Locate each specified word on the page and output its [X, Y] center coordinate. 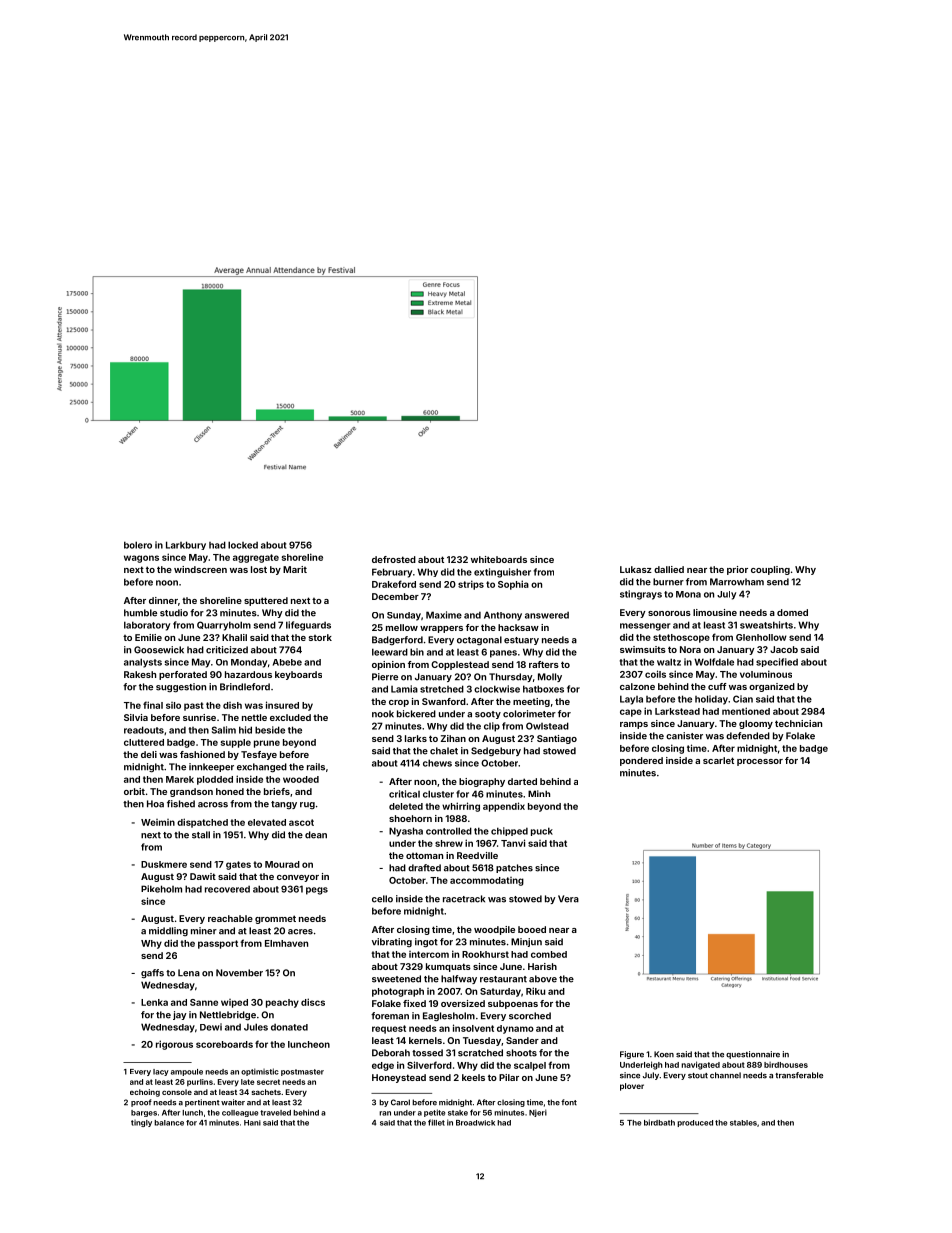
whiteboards [499, 559]
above [543, 979]
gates [238, 865]
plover [632, 1087]
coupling [770, 570]
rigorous [174, 1045]
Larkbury [186, 545]
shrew [449, 843]
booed [532, 929]
